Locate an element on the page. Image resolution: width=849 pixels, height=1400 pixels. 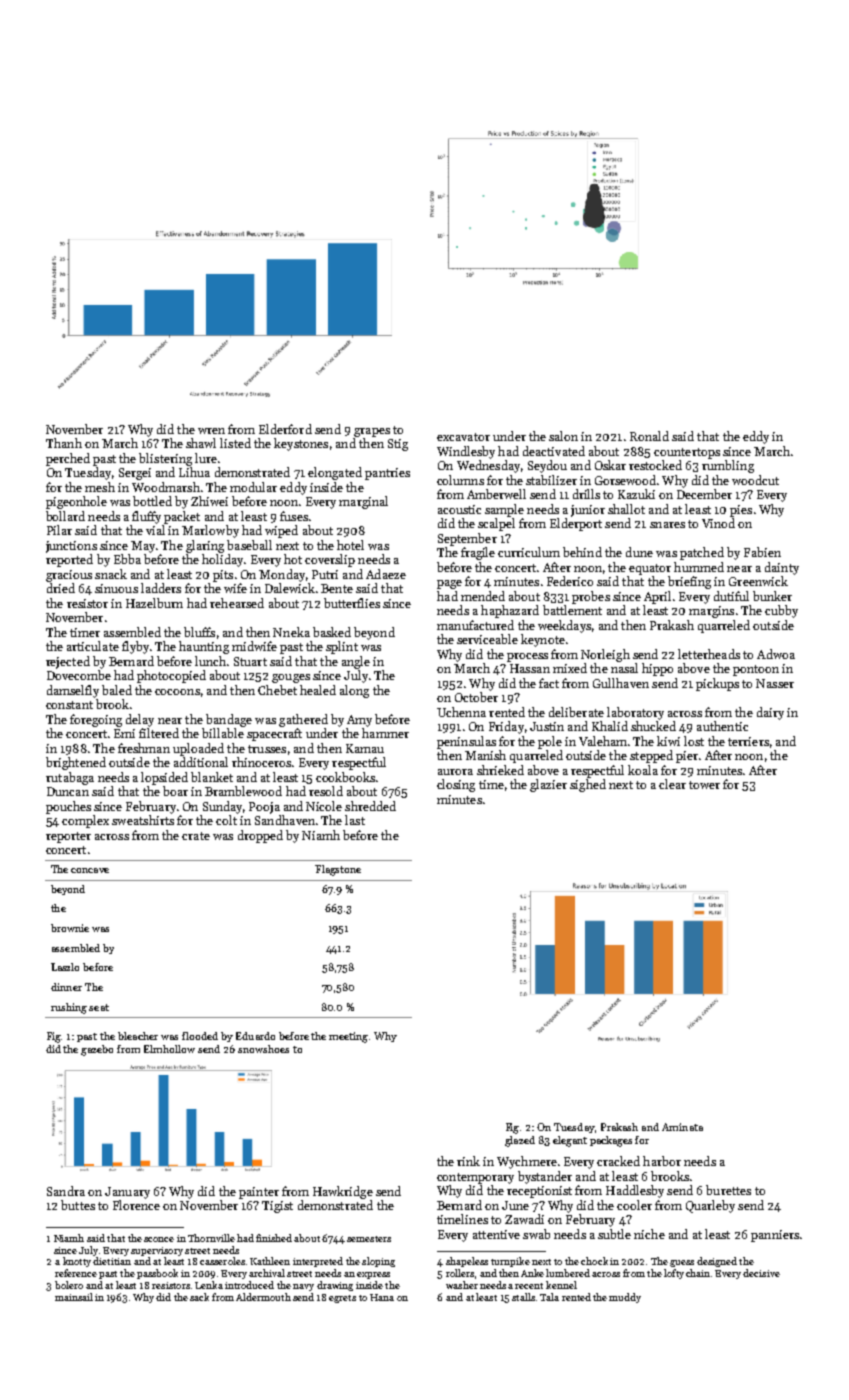
sighed is located at coordinates (588, 785).
